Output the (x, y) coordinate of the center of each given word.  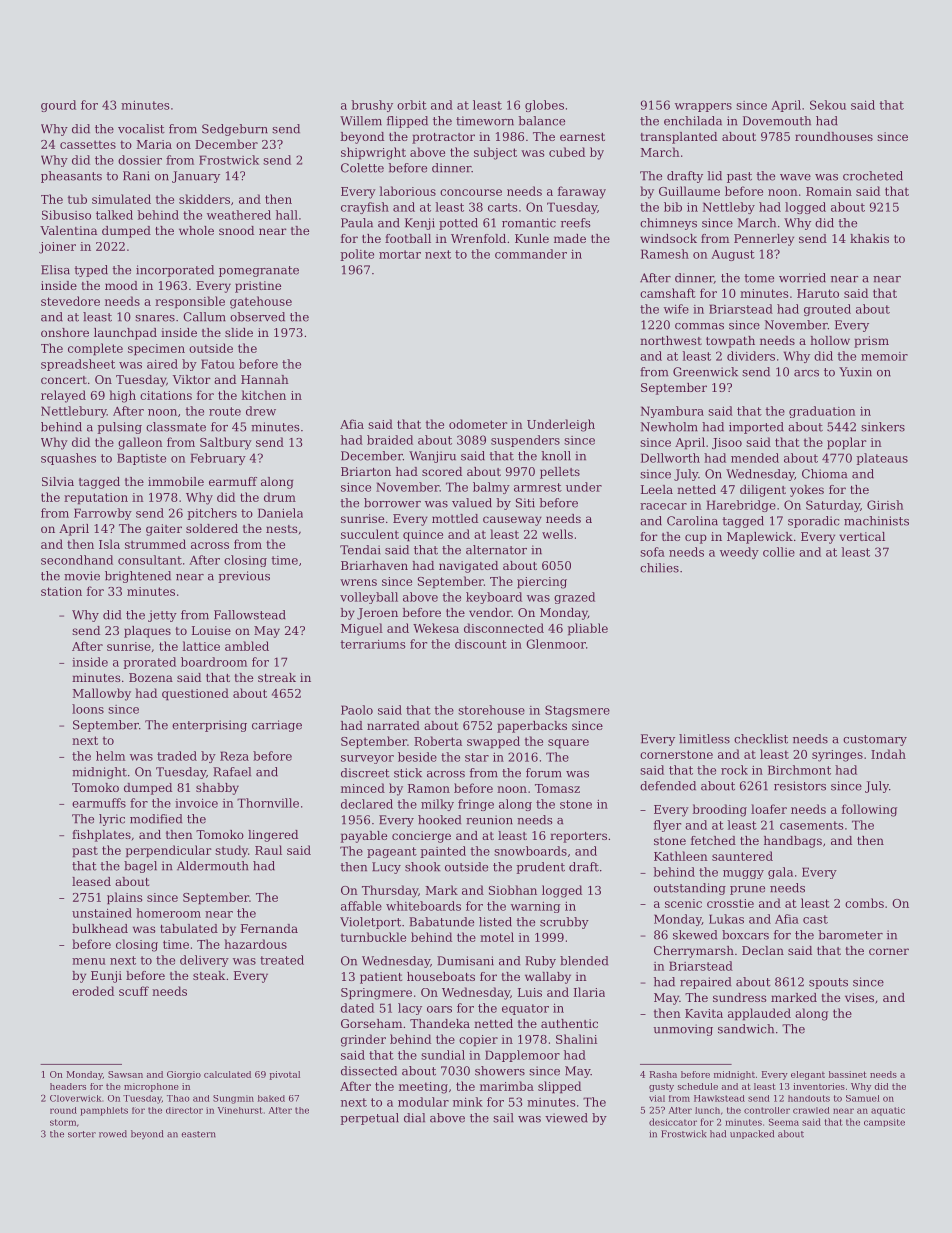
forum (544, 773)
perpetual (369, 1119)
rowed (113, 1134)
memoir (884, 356)
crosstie (730, 903)
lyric (112, 820)
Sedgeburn (235, 130)
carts (503, 207)
